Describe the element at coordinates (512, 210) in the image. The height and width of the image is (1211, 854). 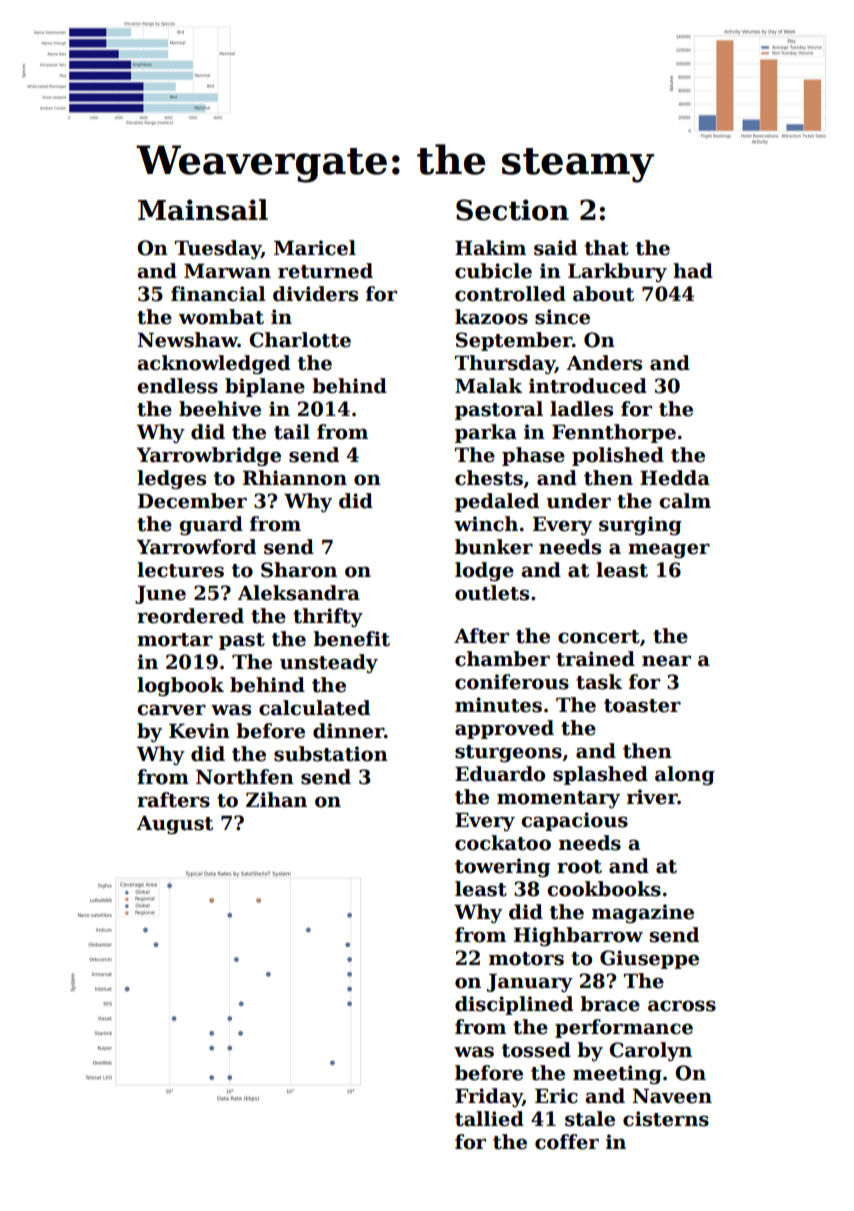
I see `Section` at that location.
